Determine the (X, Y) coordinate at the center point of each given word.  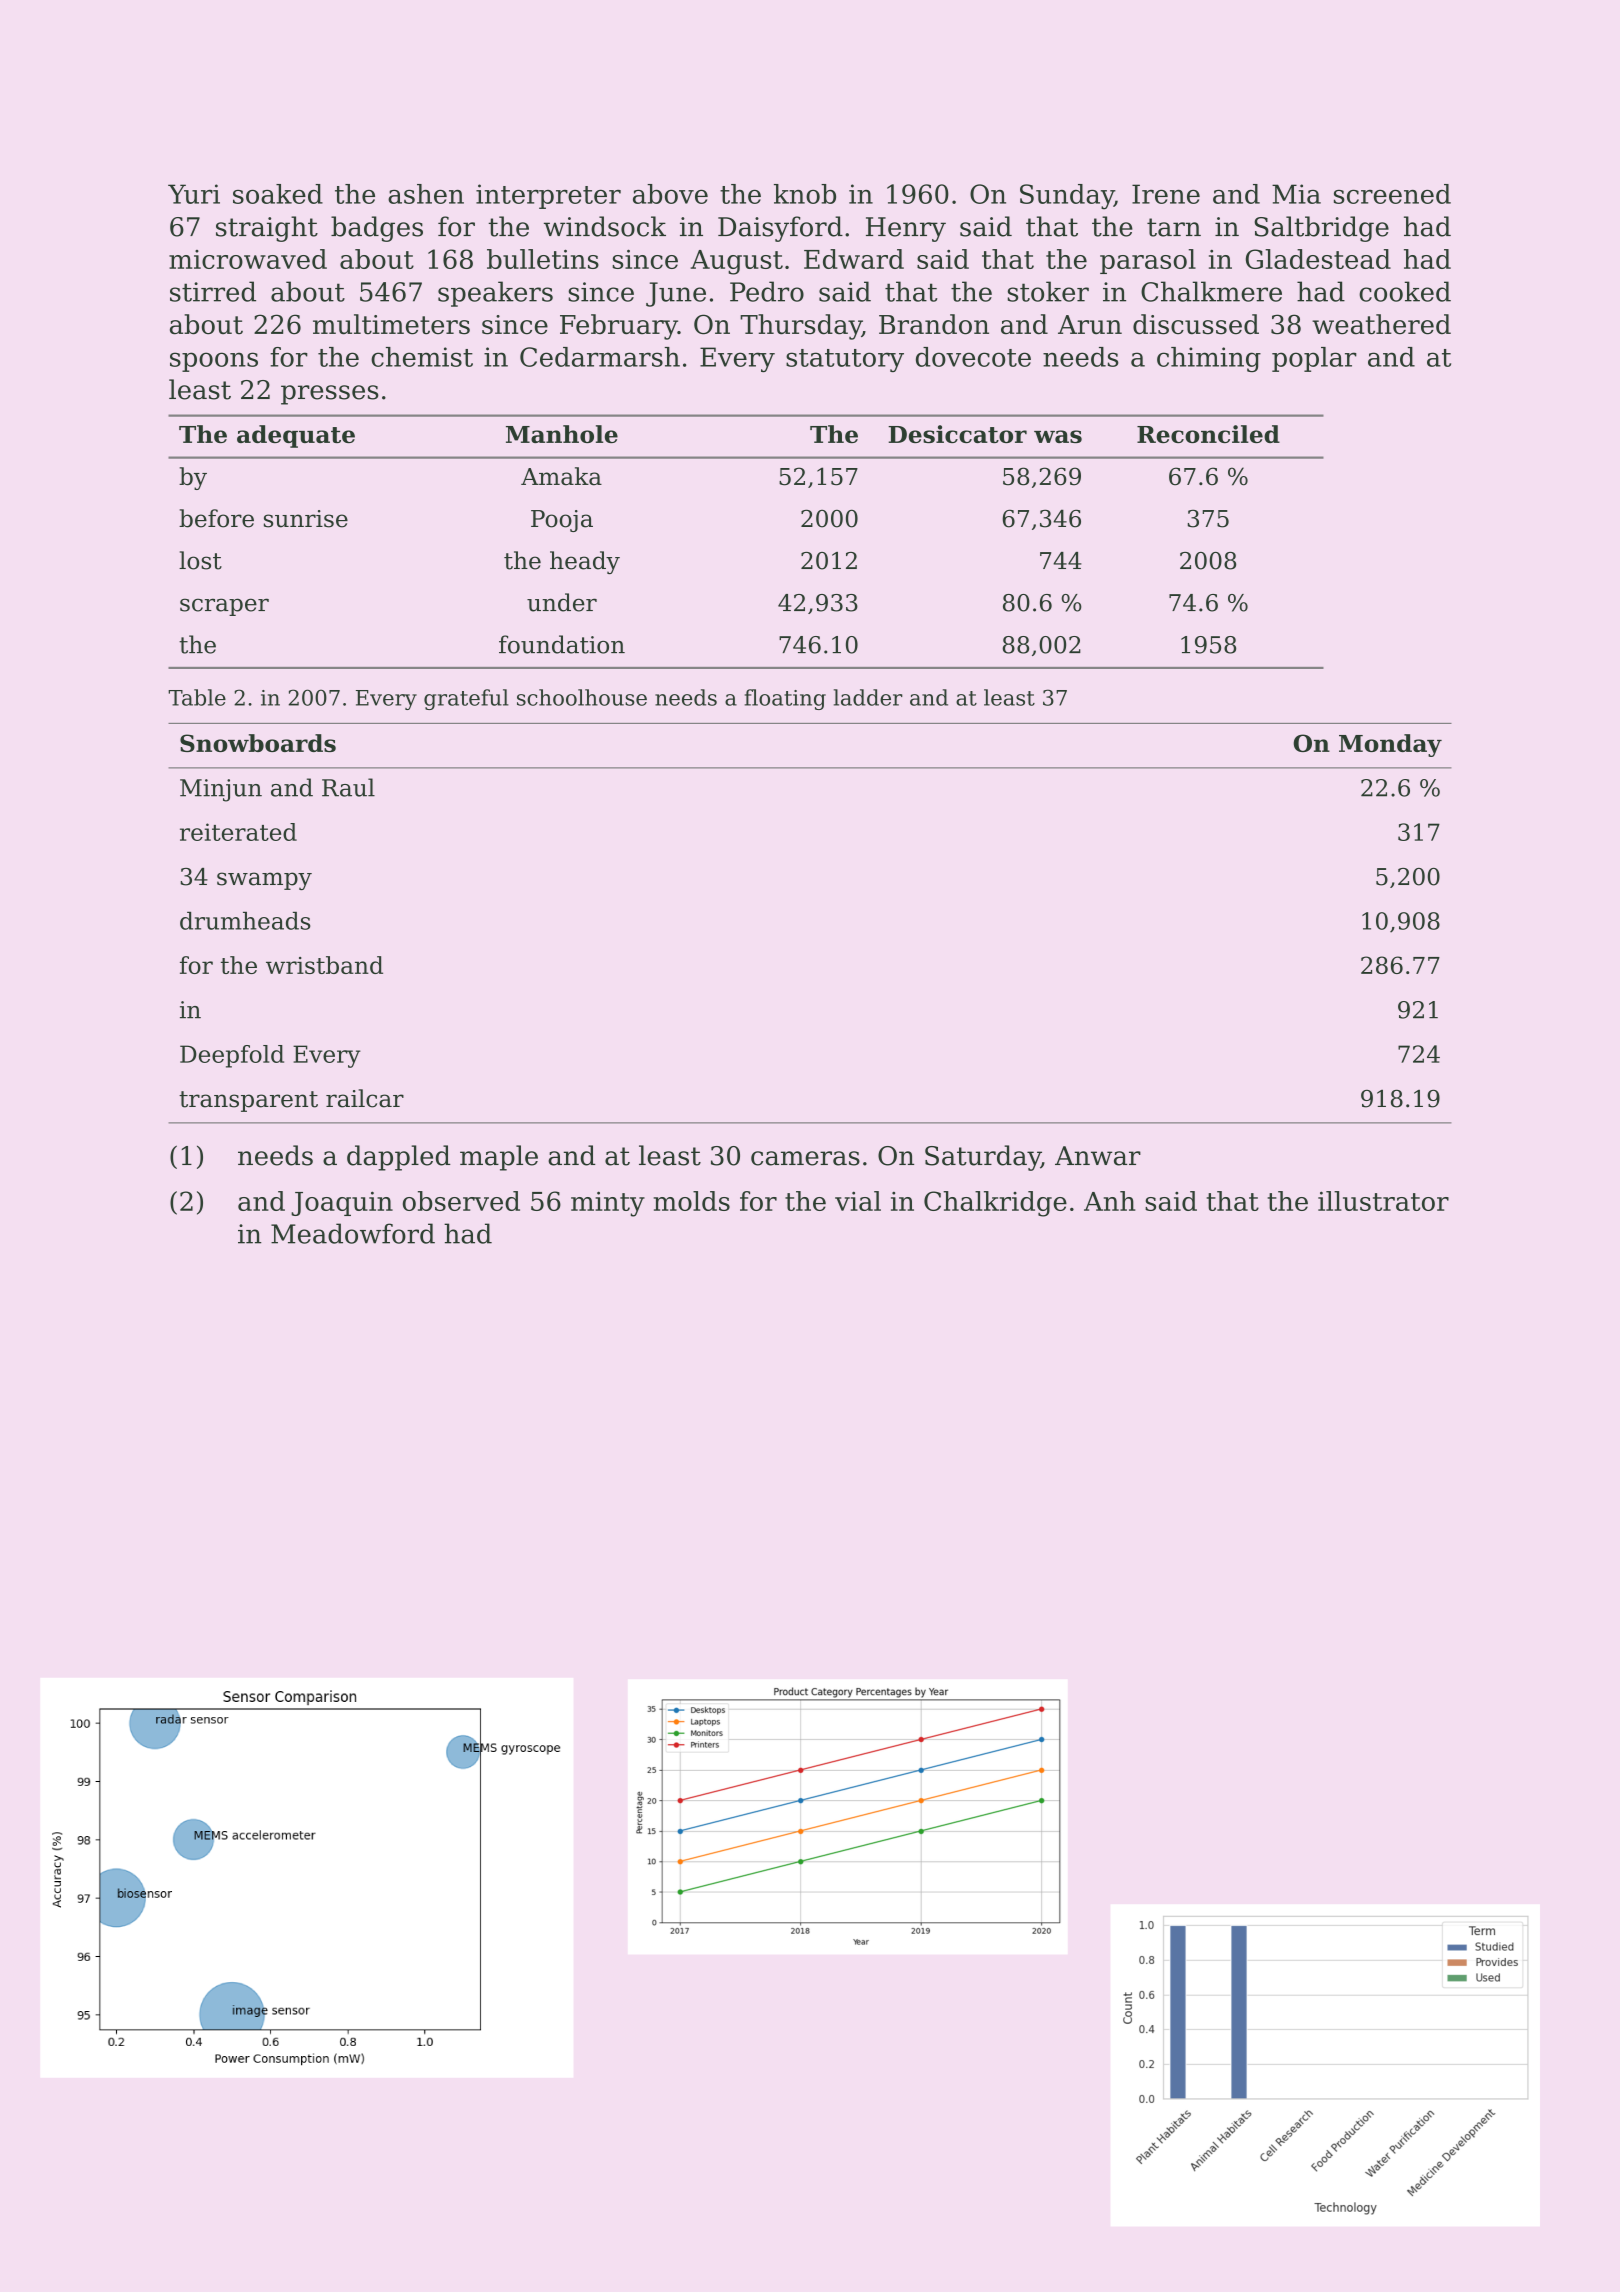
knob (805, 194)
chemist (422, 357)
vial (858, 1201)
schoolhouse (582, 697)
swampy (264, 881)
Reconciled (1208, 434)
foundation (562, 644)
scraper (224, 607)
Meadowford (353, 1233)
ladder (868, 697)
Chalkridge (995, 1204)
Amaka (561, 476)
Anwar (1098, 1156)
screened (1392, 194)
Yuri (194, 194)
